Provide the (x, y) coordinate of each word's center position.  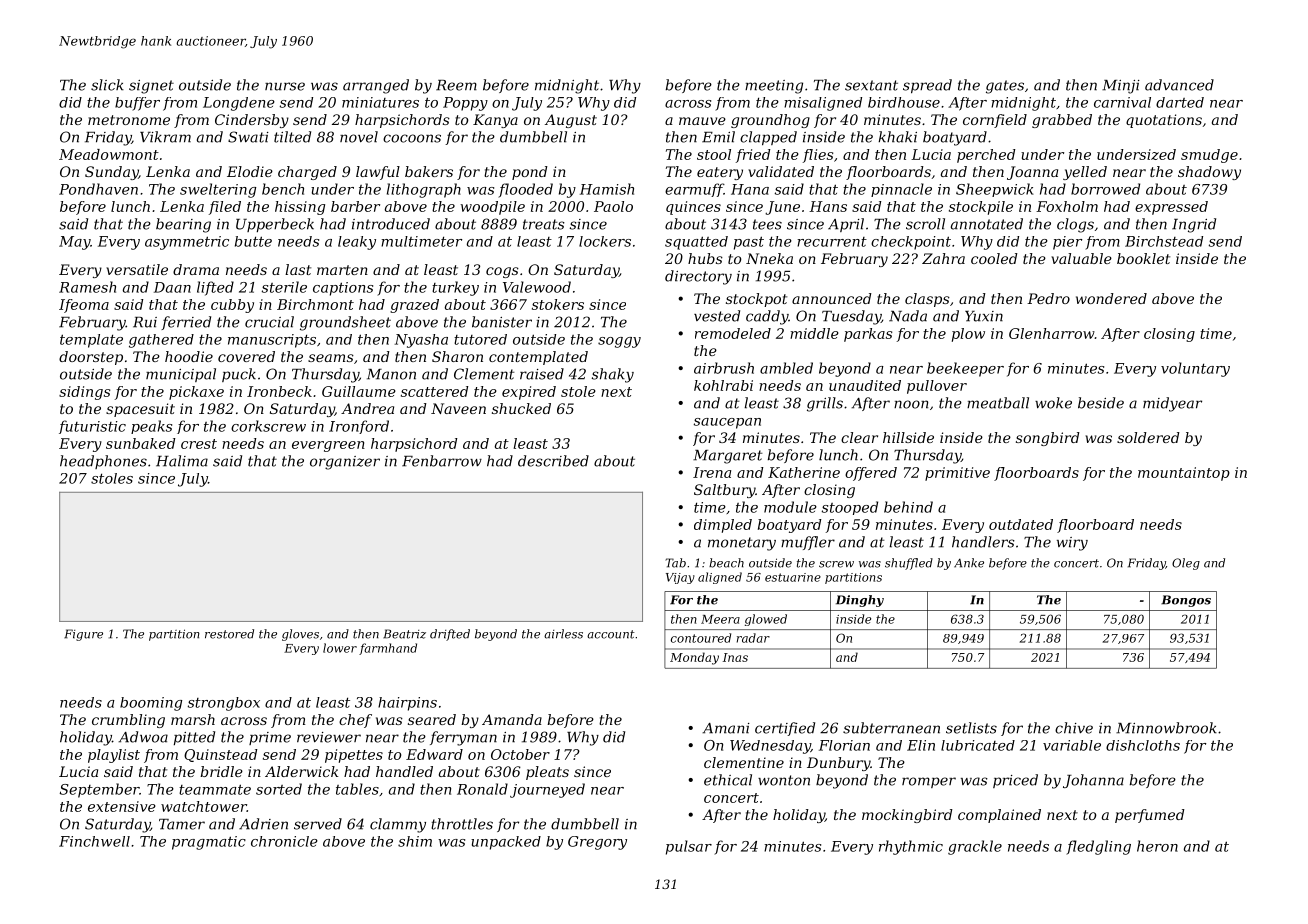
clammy (398, 825)
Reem (456, 85)
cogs (502, 272)
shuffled (909, 564)
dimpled (723, 526)
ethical (728, 780)
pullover (937, 387)
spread (927, 86)
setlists (971, 728)
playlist (114, 756)
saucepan (727, 423)
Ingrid (1194, 225)
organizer (345, 463)
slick (107, 85)
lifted (215, 288)
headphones (103, 462)
